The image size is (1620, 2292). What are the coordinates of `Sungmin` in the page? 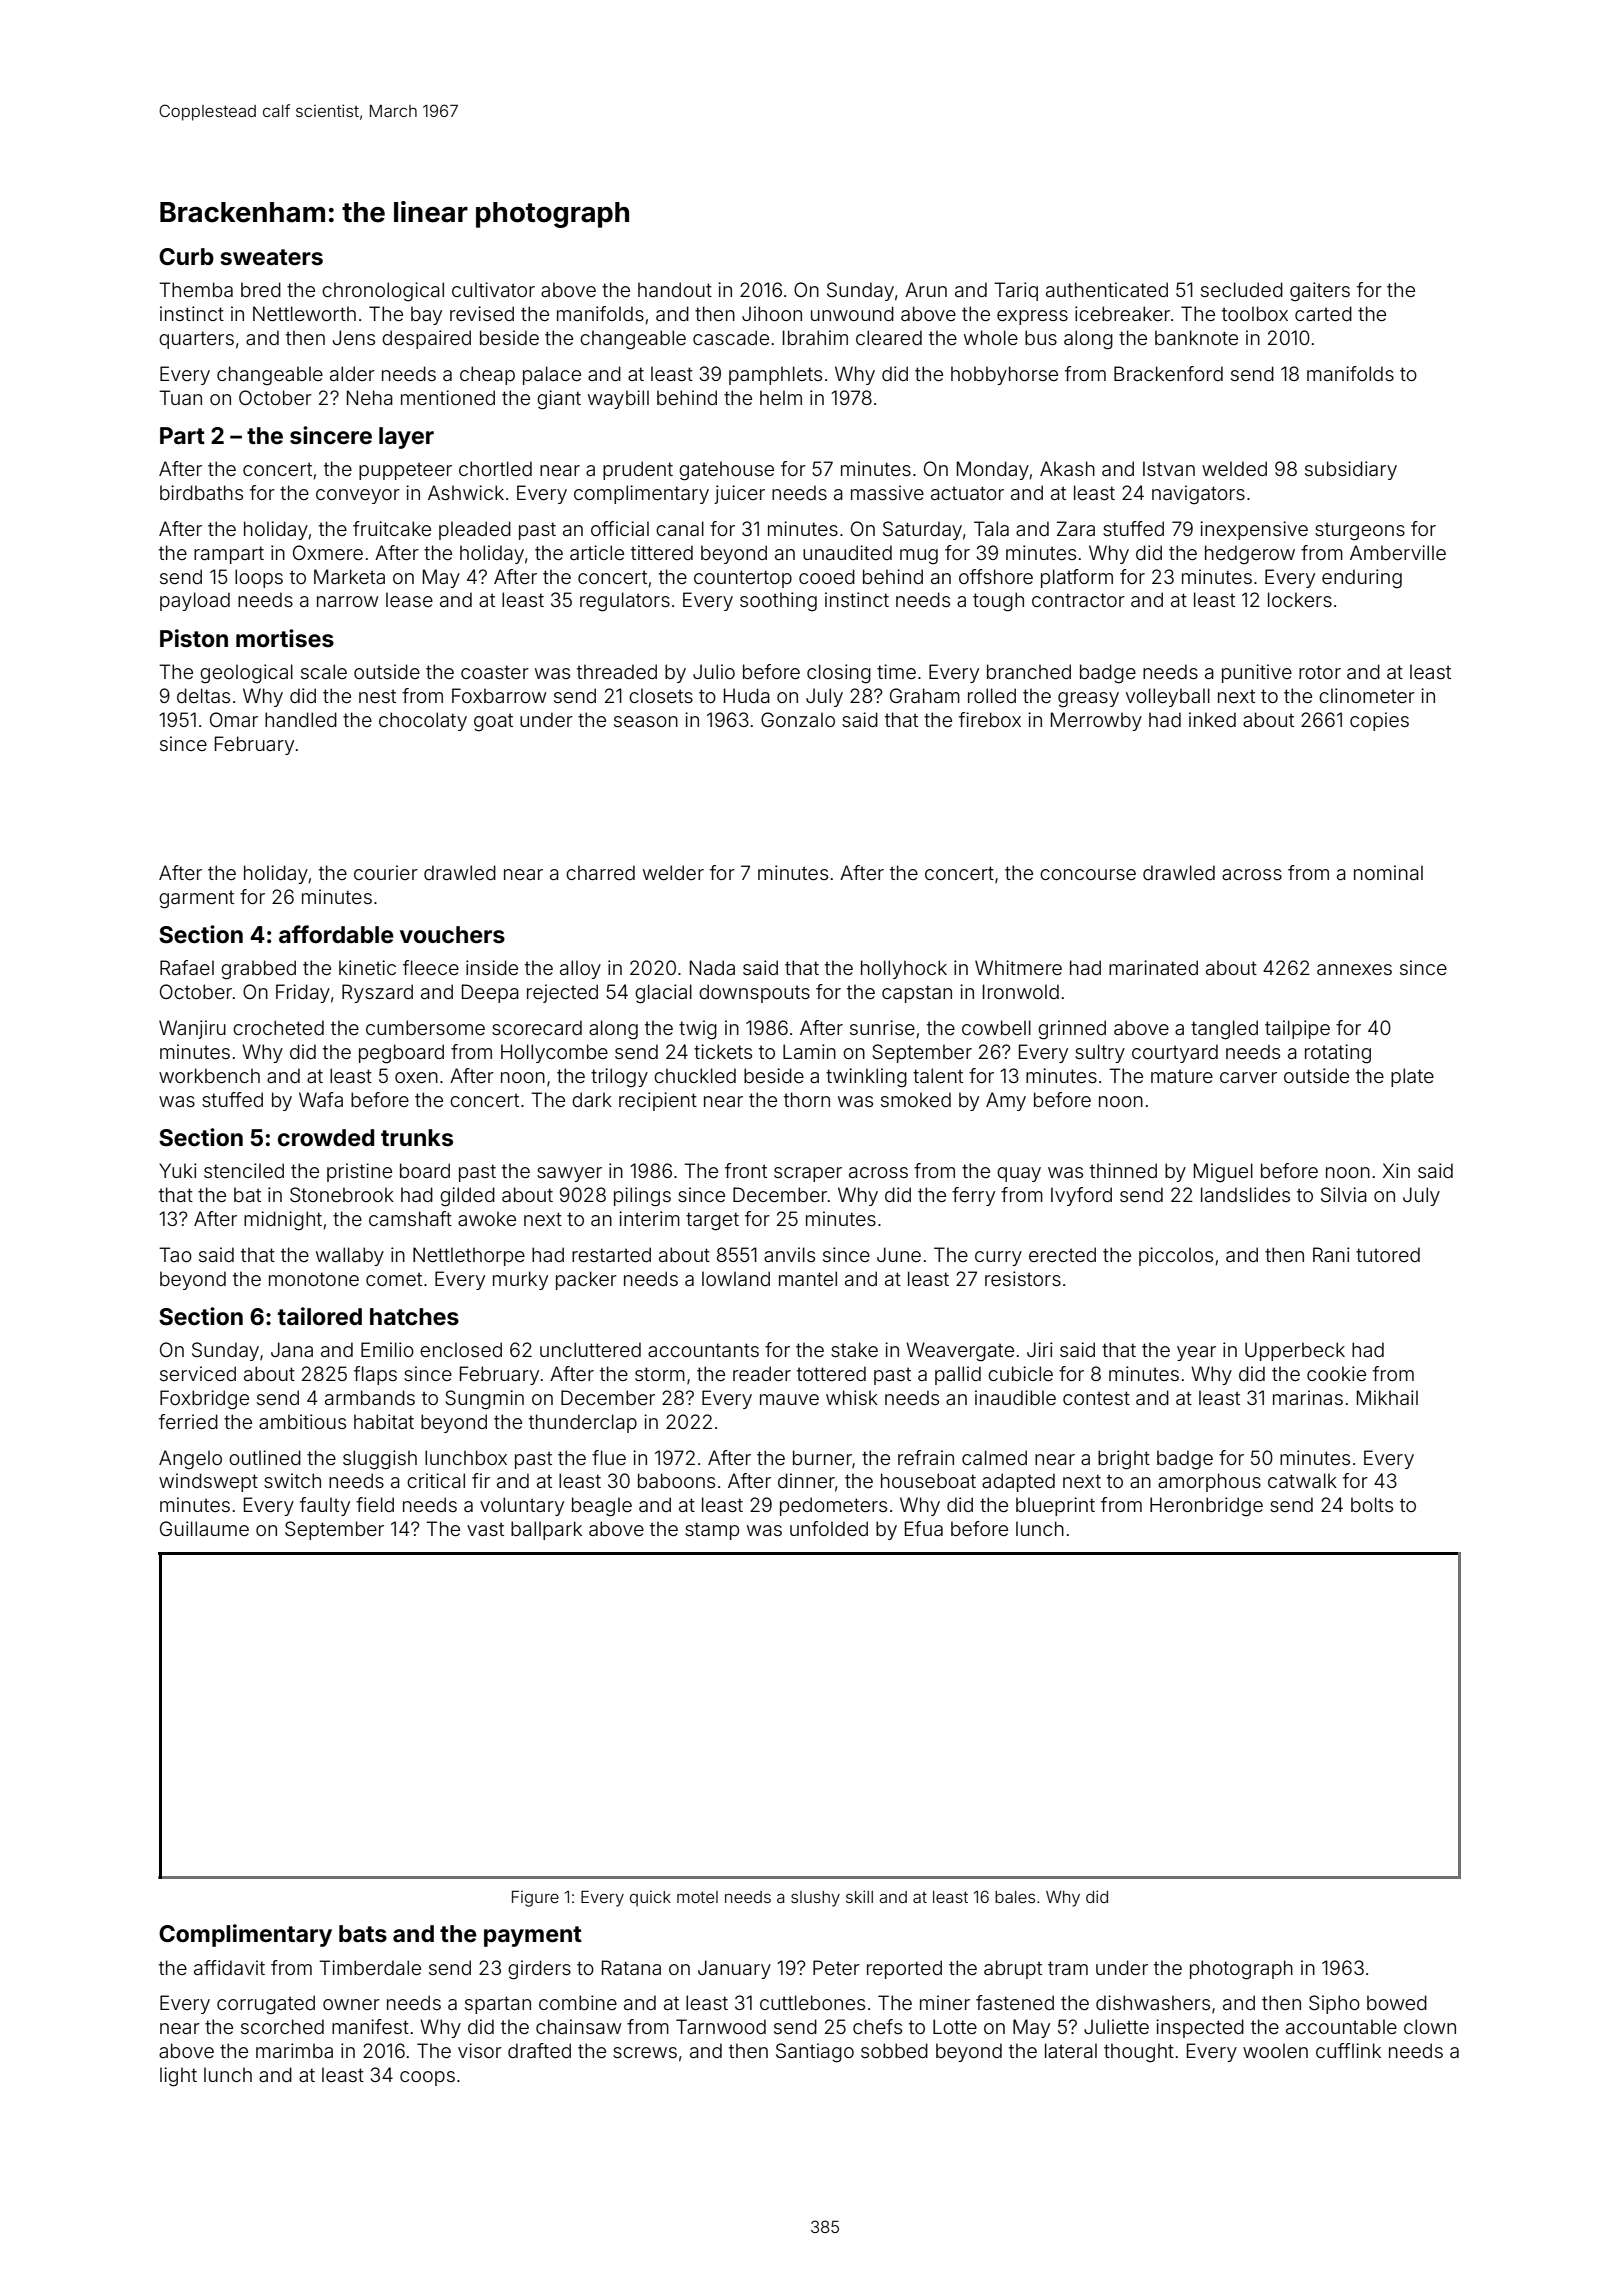 It's located at (484, 1400).
